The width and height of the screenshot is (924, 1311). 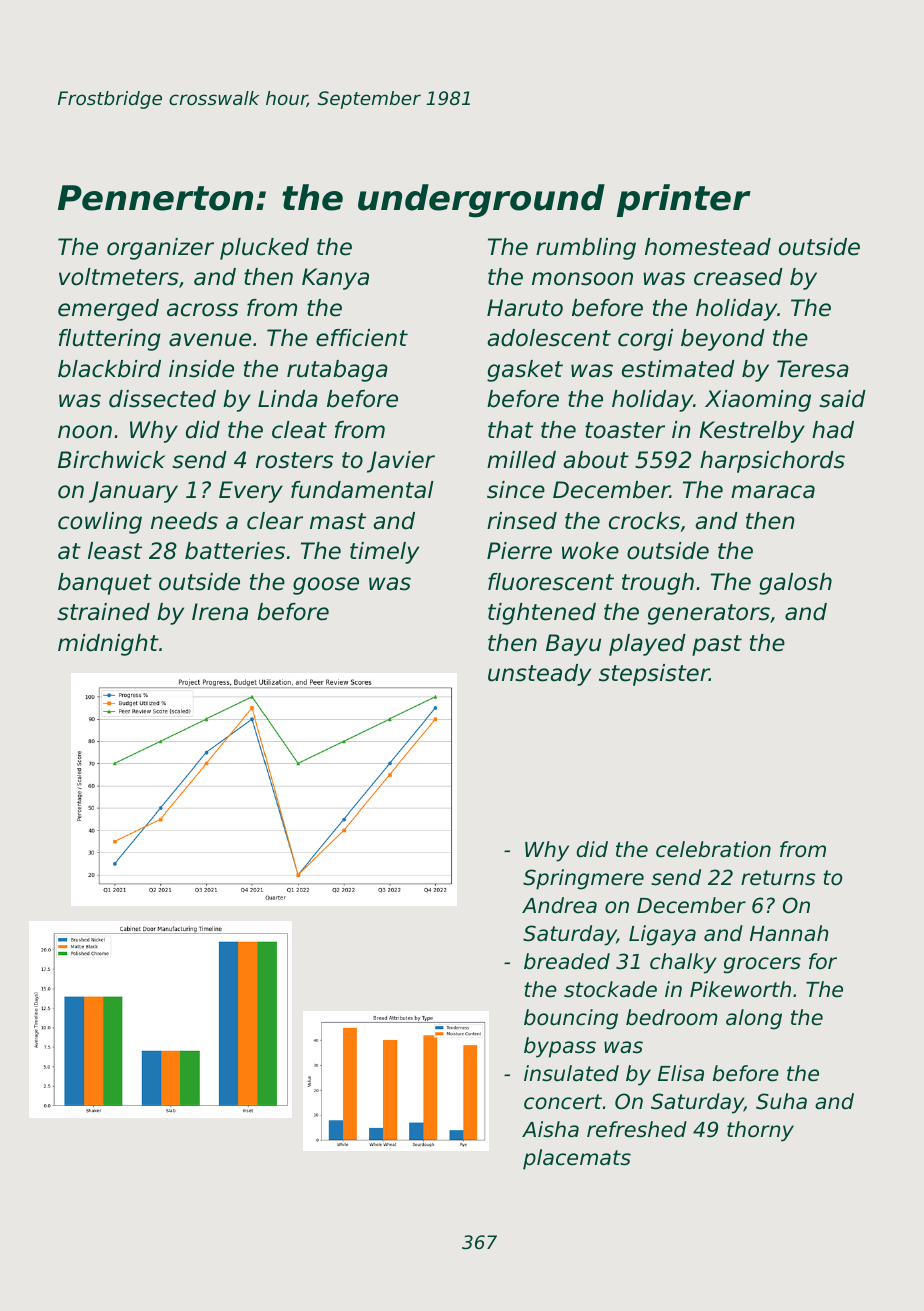 I want to click on Irena, so click(x=220, y=612).
